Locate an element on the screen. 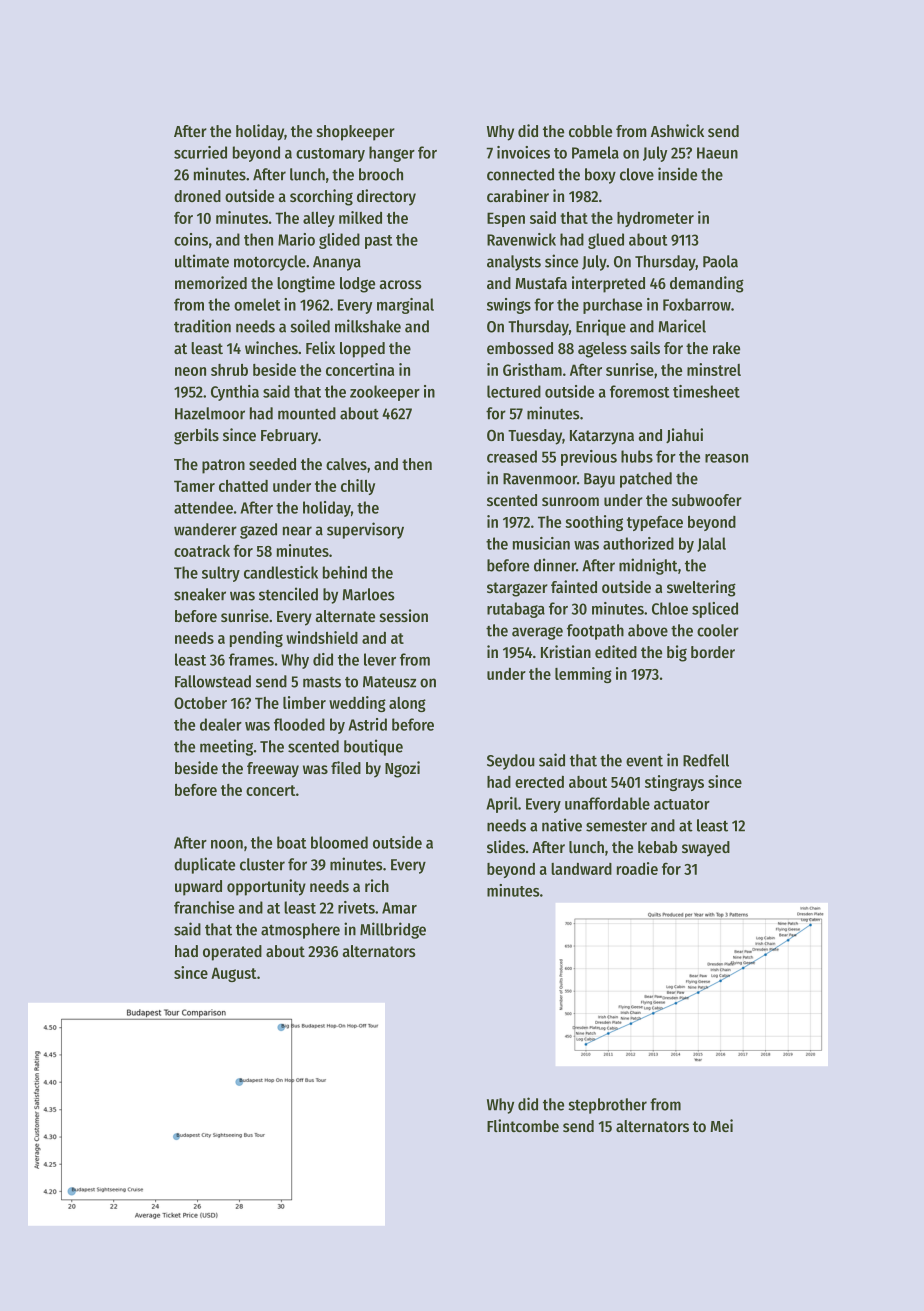 The image size is (924, 1311). lemming is located at coordinates (583, 675).
